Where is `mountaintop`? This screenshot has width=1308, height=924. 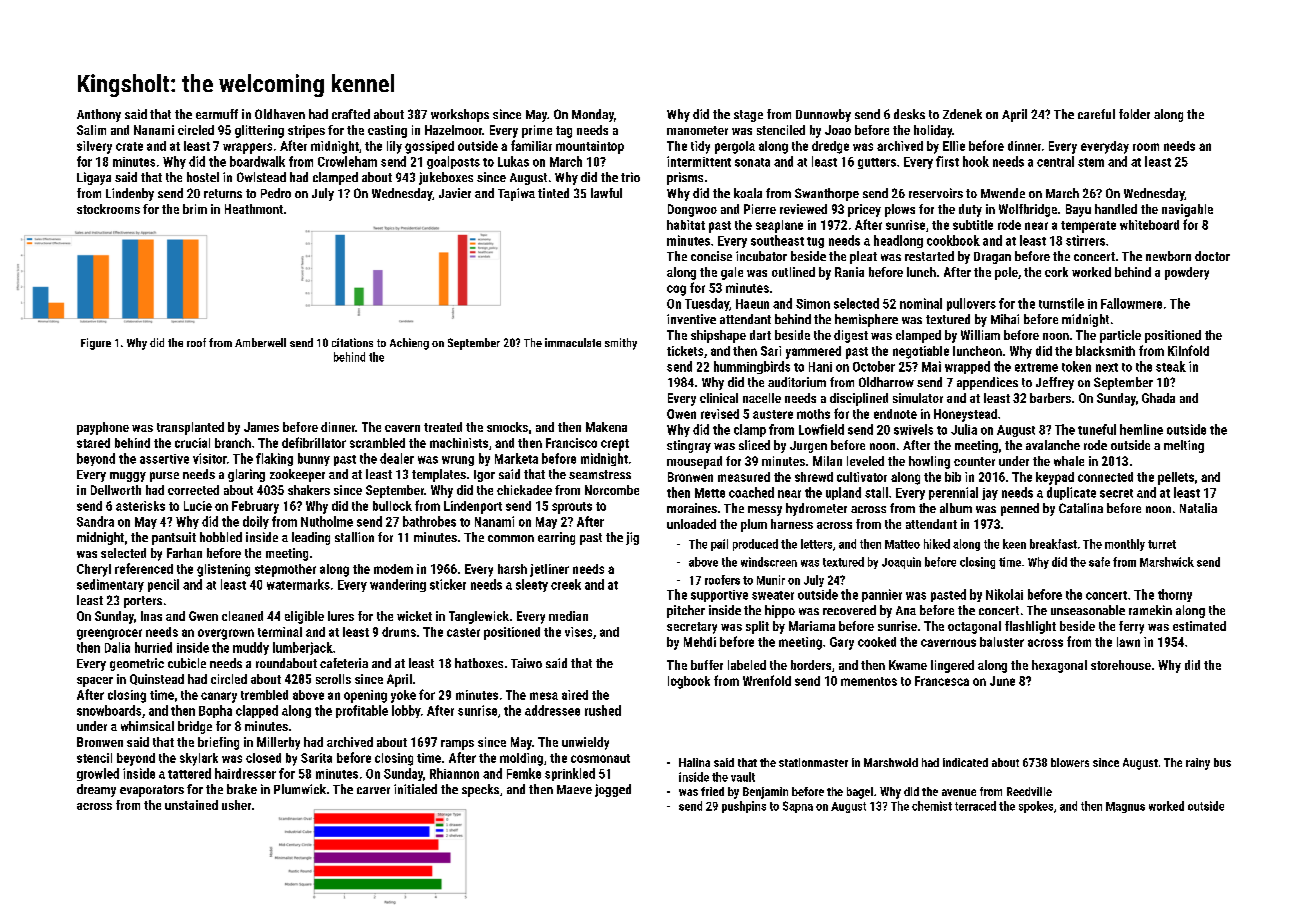
mountaintop is located at coordinates (590, 147).
